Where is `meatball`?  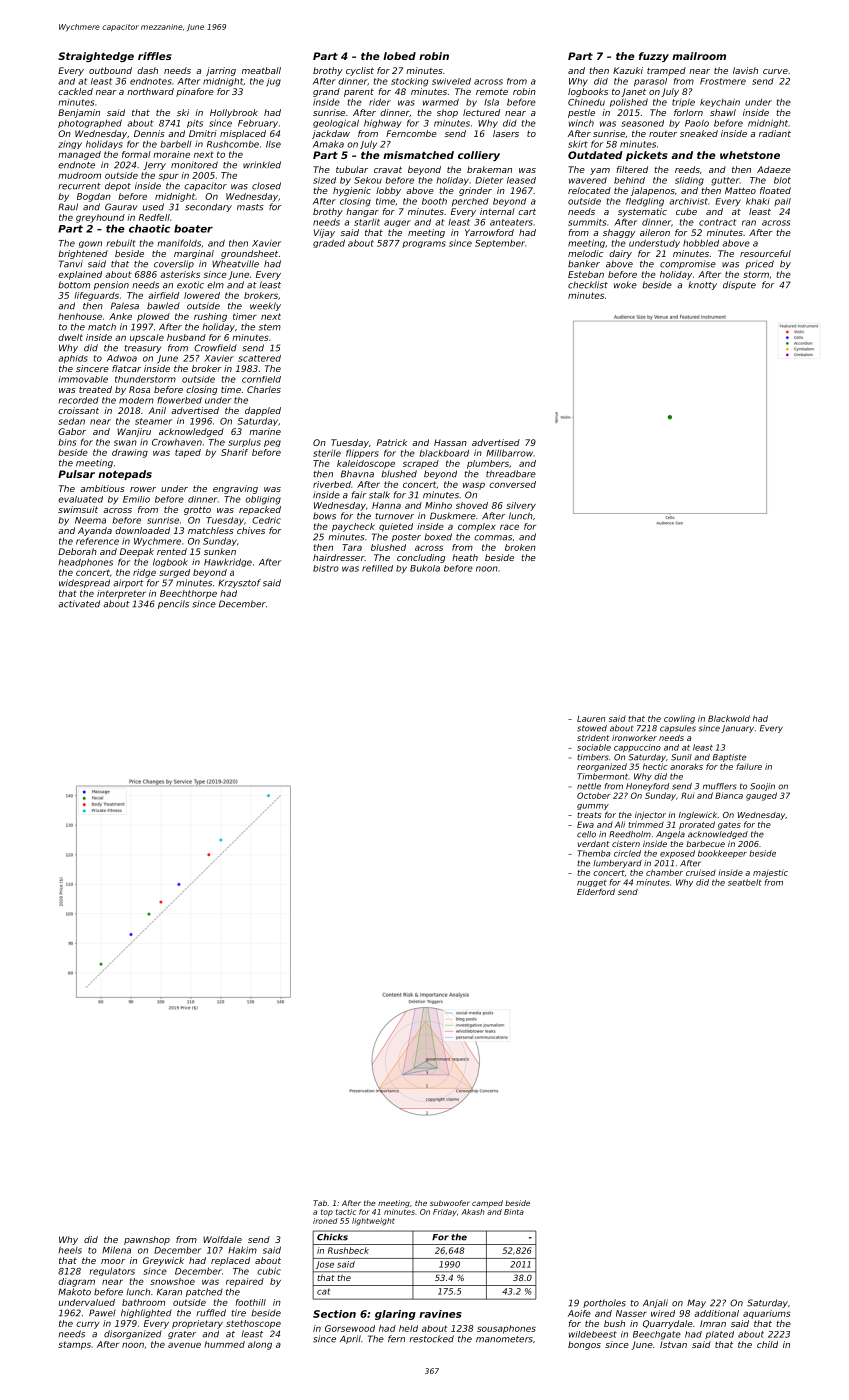
meatball is located at coordinates (261, 70).
